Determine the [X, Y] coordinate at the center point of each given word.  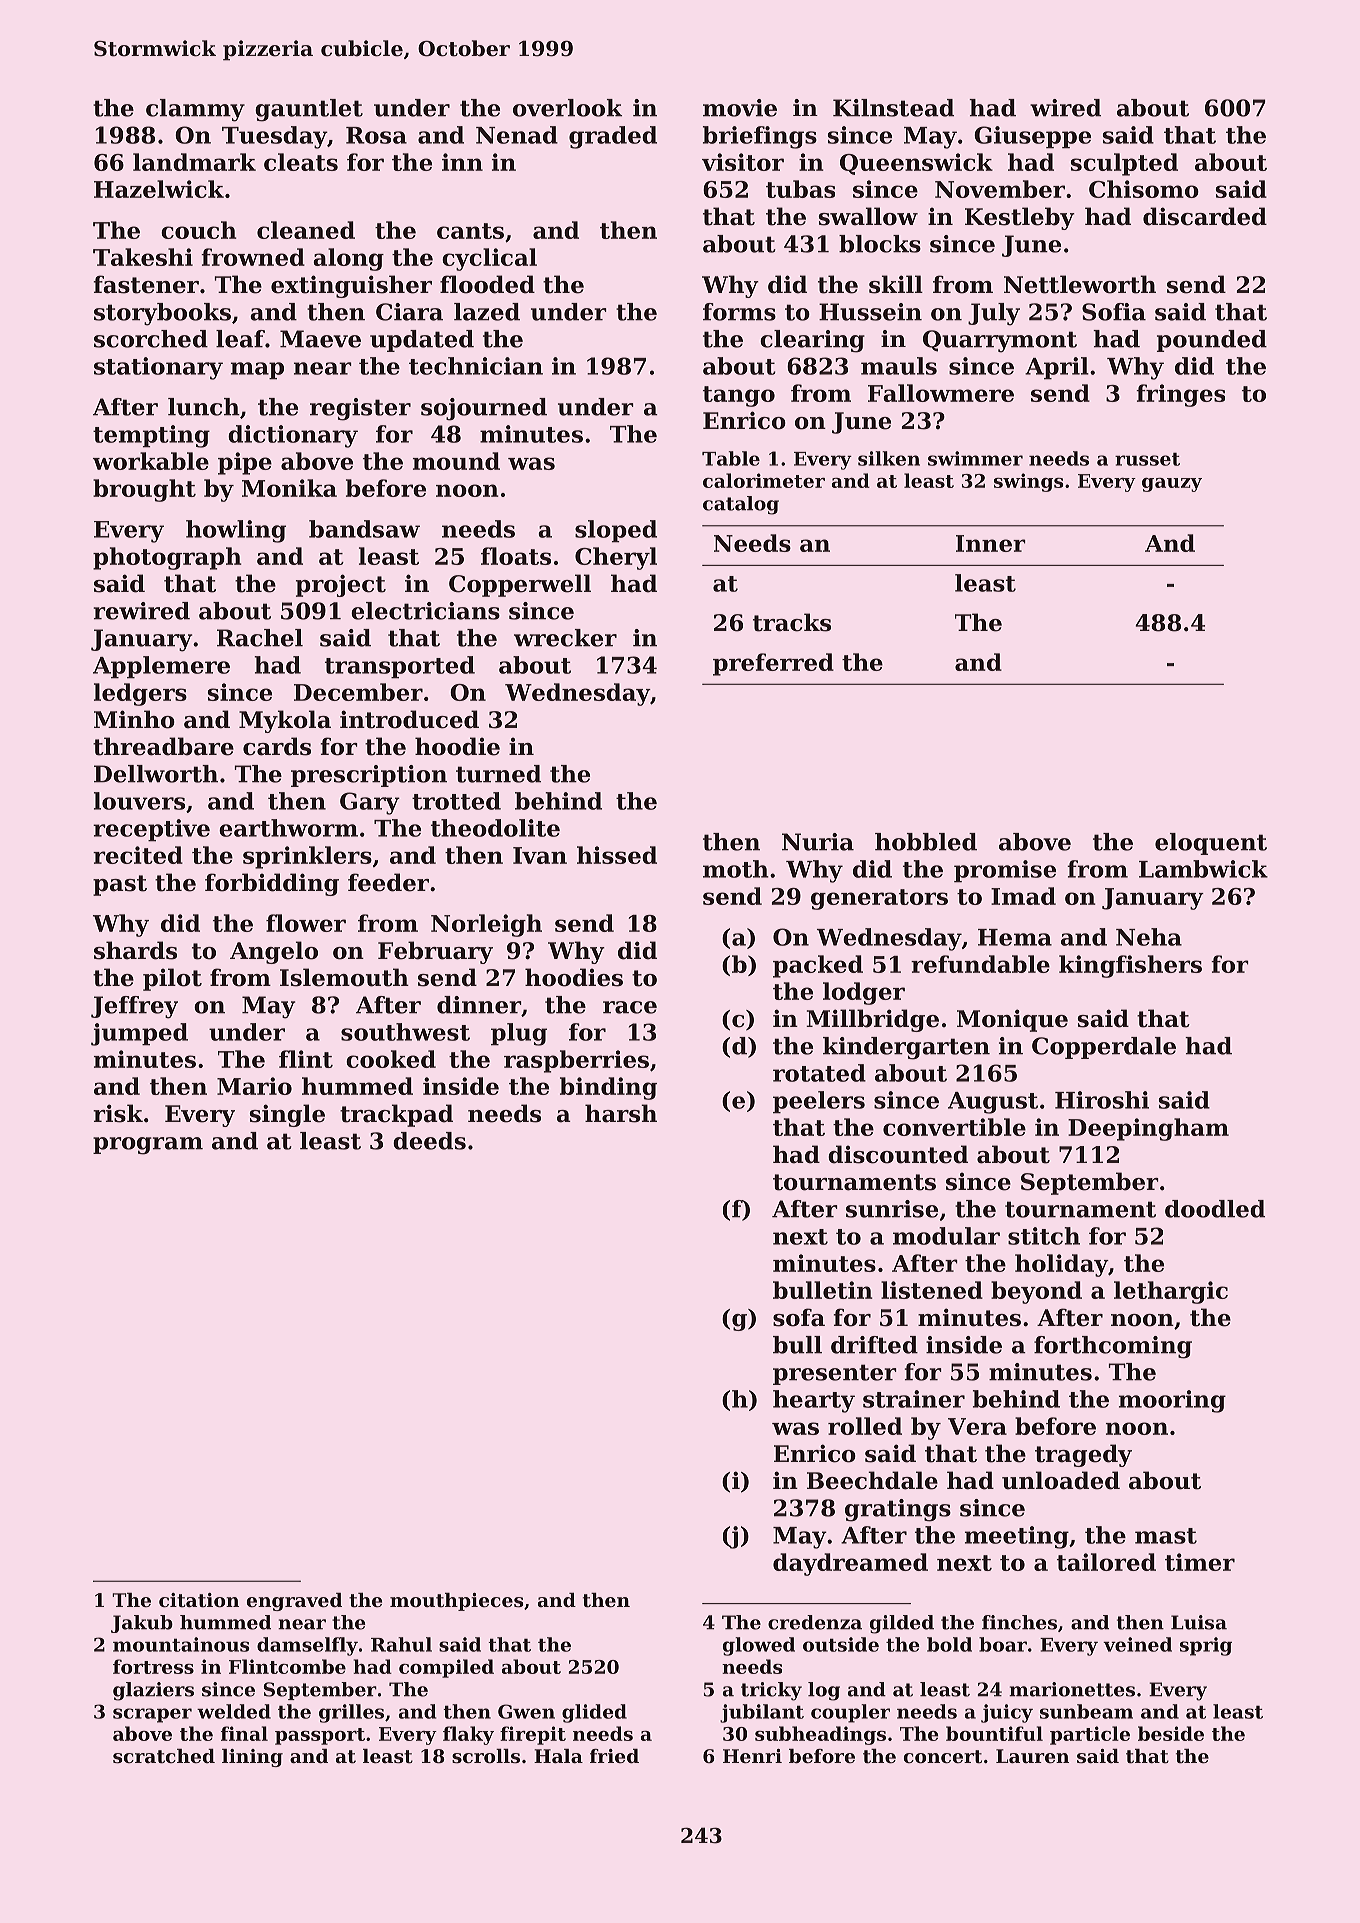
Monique [1012, 1020]
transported [400, 667]
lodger [864, 993]
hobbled [926, 842]
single [287, 1115]
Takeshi [143, 257]
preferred [773, 664]
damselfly [307, 1646]
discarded [1205, 216]
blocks [880, 244]
